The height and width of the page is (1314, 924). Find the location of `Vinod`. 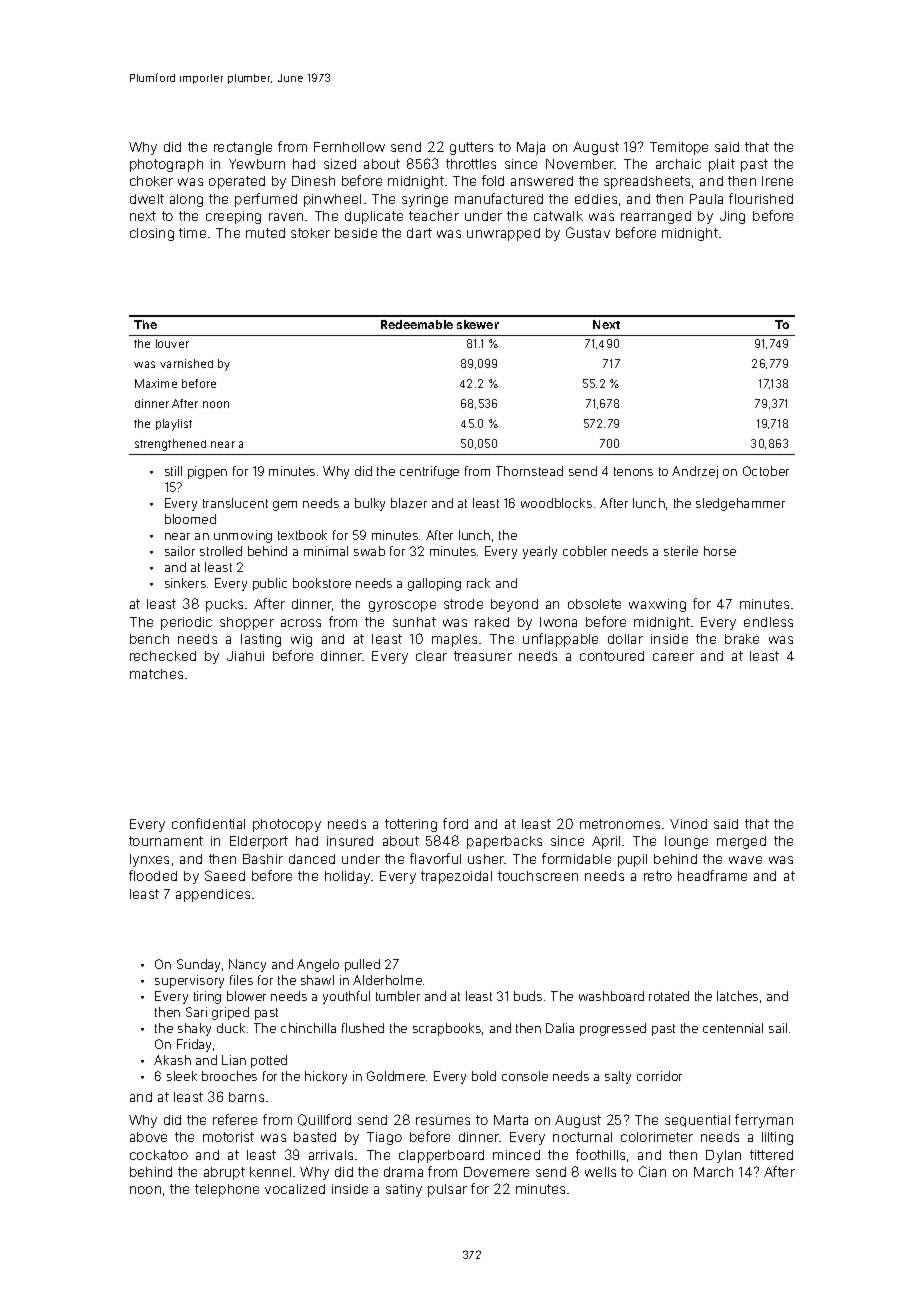

Vinod is located at coordinates (688, 824).
